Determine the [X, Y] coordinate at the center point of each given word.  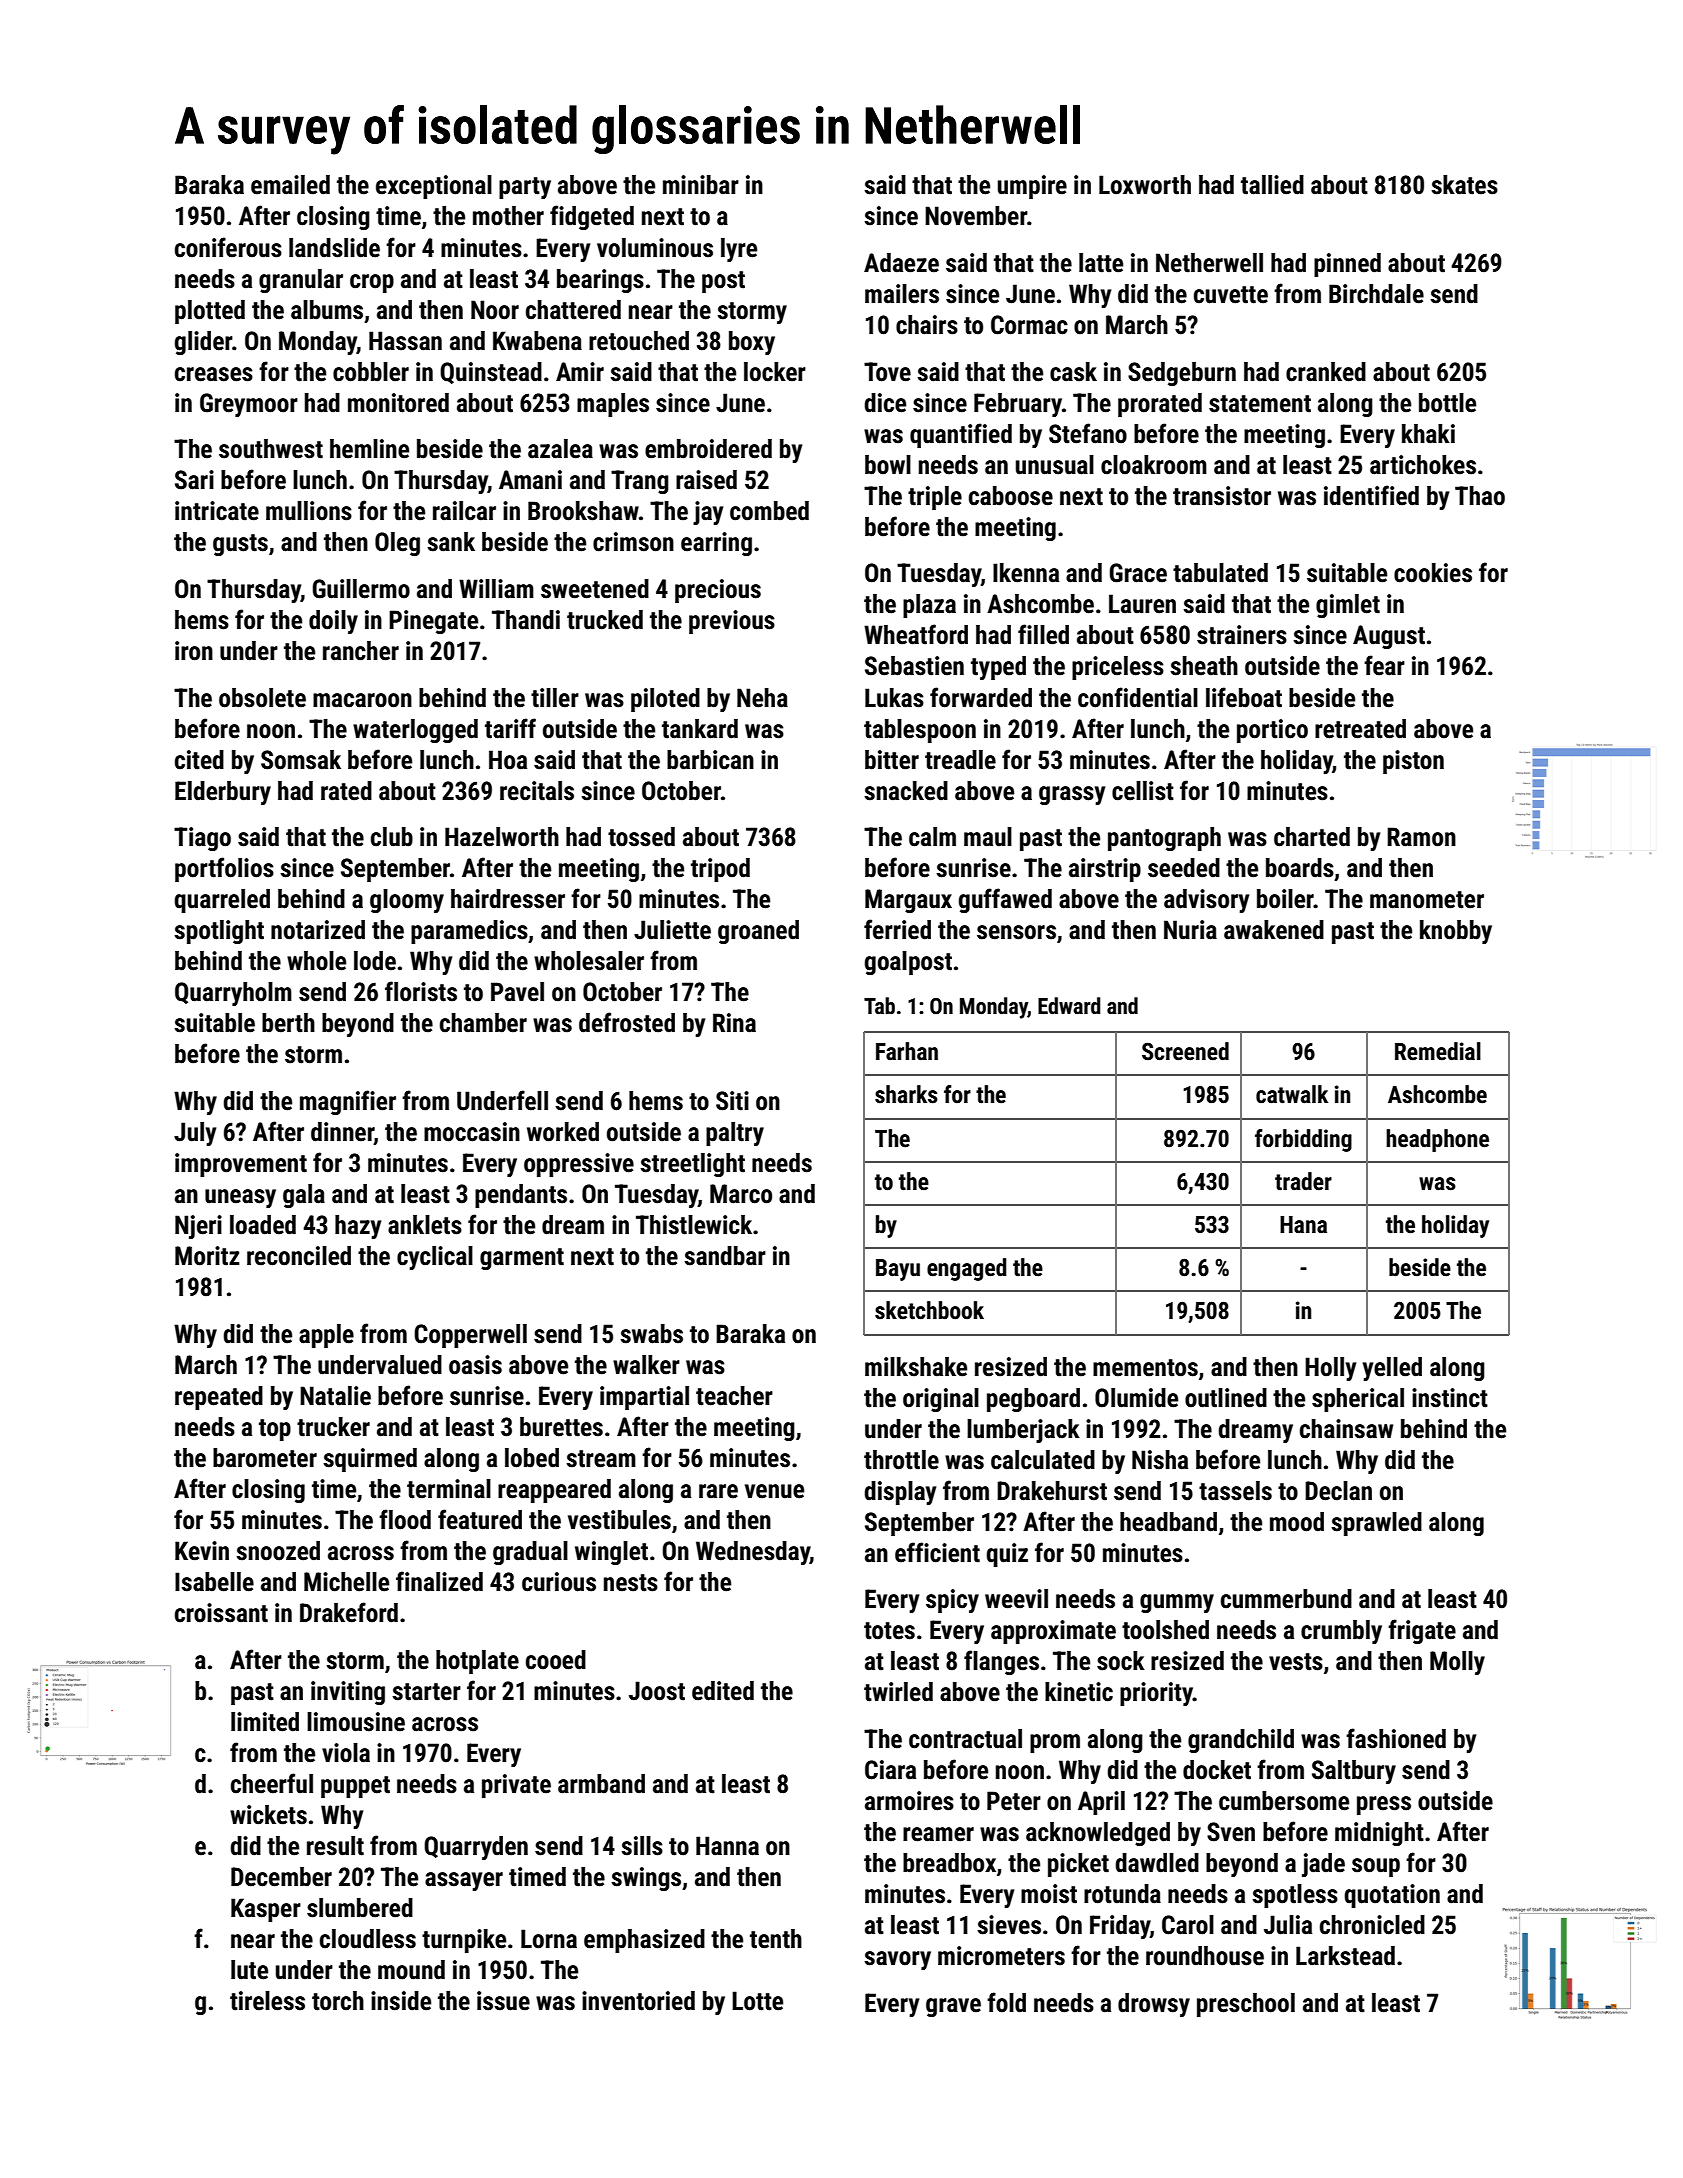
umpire [1032, 187]
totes [889, 1631]
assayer [464, 1881]
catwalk [1292, 1094]
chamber [483, 1023]
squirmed [370, 1460]
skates [1464, 185]
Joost [657, 1691]
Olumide [1136, 1398]
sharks [906, 1094]
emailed [290, 185]
